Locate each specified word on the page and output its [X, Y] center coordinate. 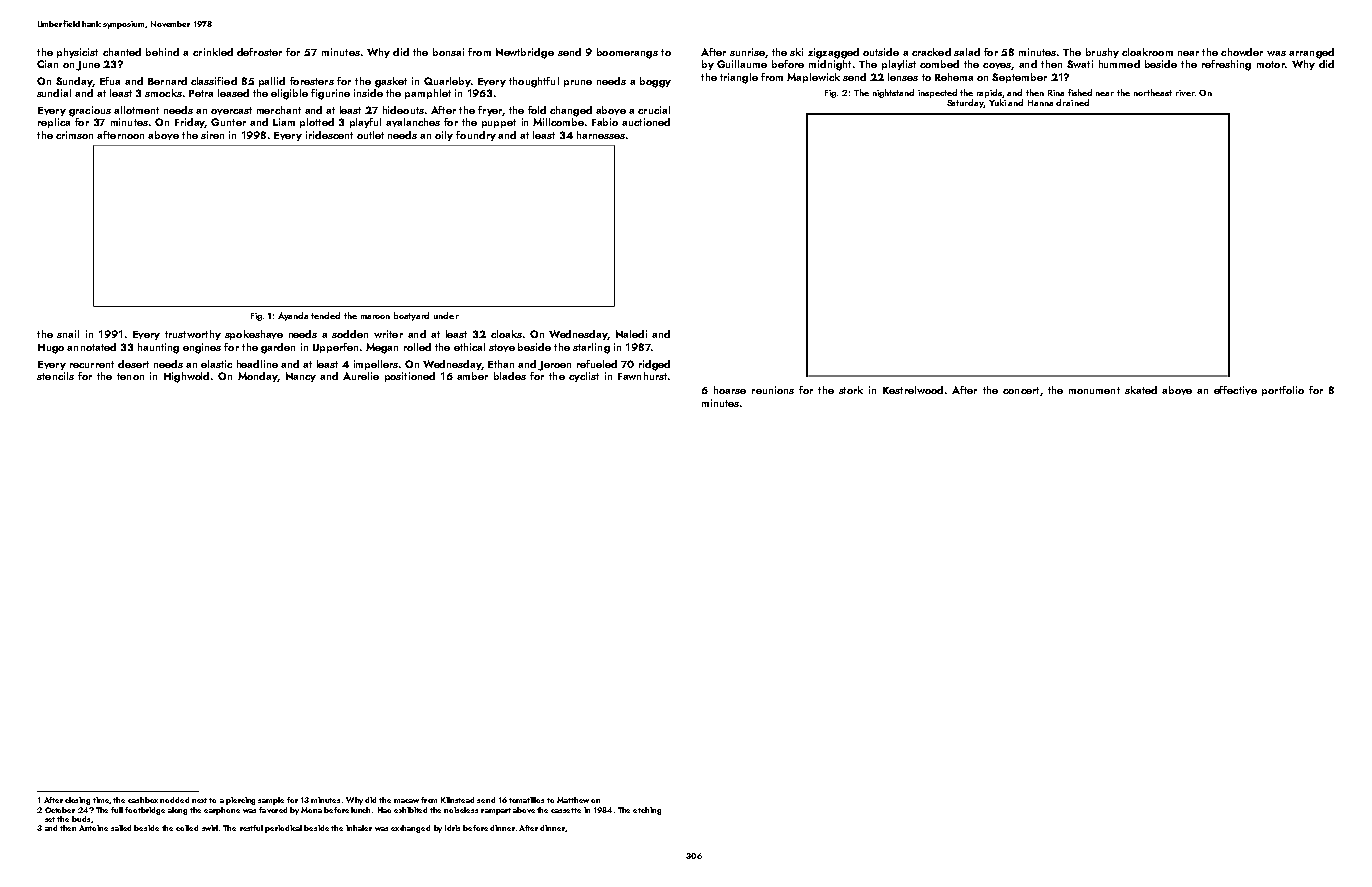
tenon [130, 376]
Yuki [997, 102]
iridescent [329, 135]
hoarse [730, 390]
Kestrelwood [913, 390]
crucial [654, 110]
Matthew [573, 800]
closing [77, 801]
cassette [566, 810]
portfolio [1283, 391]
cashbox [143, 800]
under [446, 315]
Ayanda [293, 316]
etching [647, 811]
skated [1141, 390]
